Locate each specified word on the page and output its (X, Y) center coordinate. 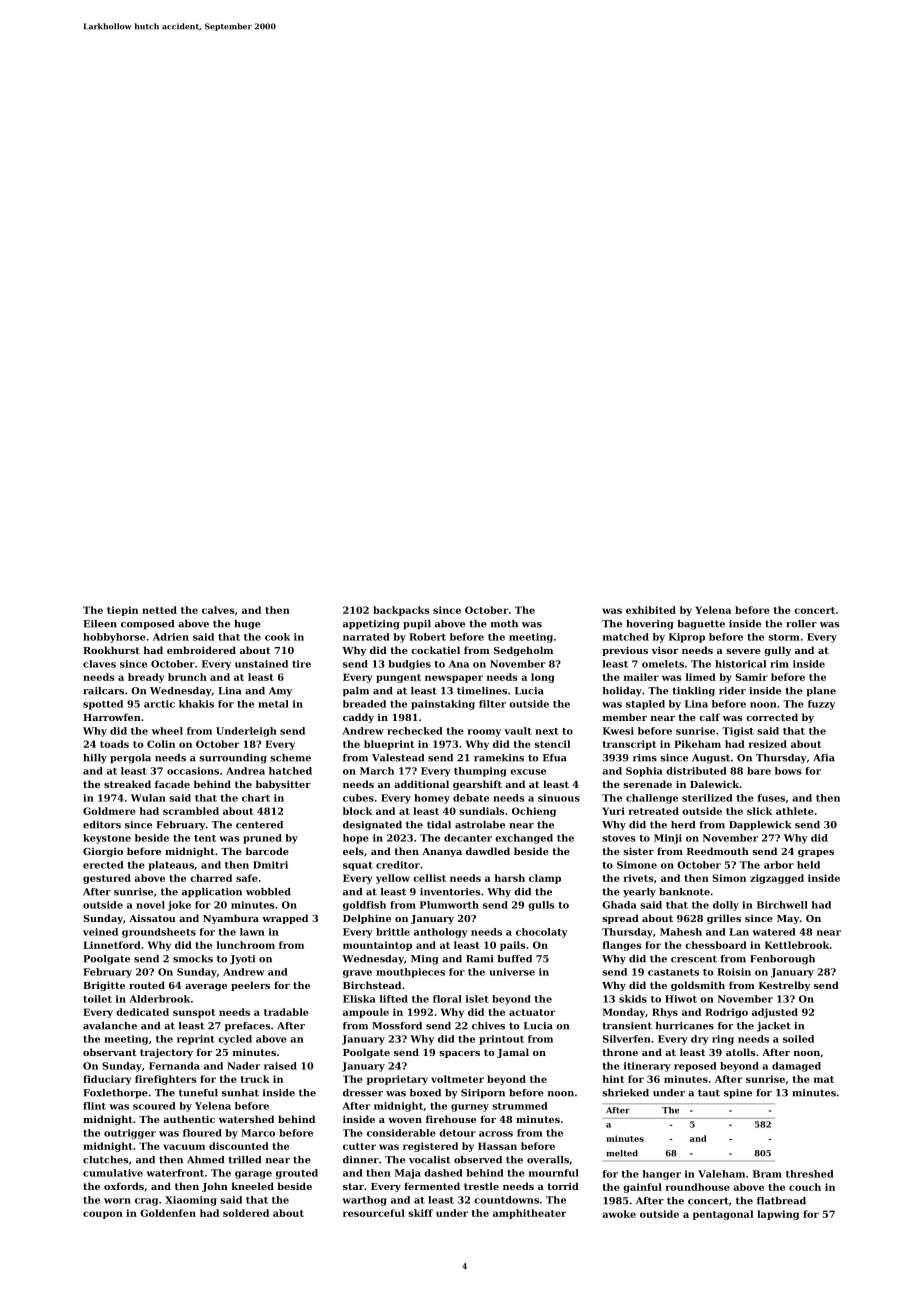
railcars (103, 691)
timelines (482, 691)
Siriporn (483, 1094)
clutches (106, 1160)
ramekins (499, 758)
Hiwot (681, 999)
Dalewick (714, 784)
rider (732, 691)
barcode (267, 851)
